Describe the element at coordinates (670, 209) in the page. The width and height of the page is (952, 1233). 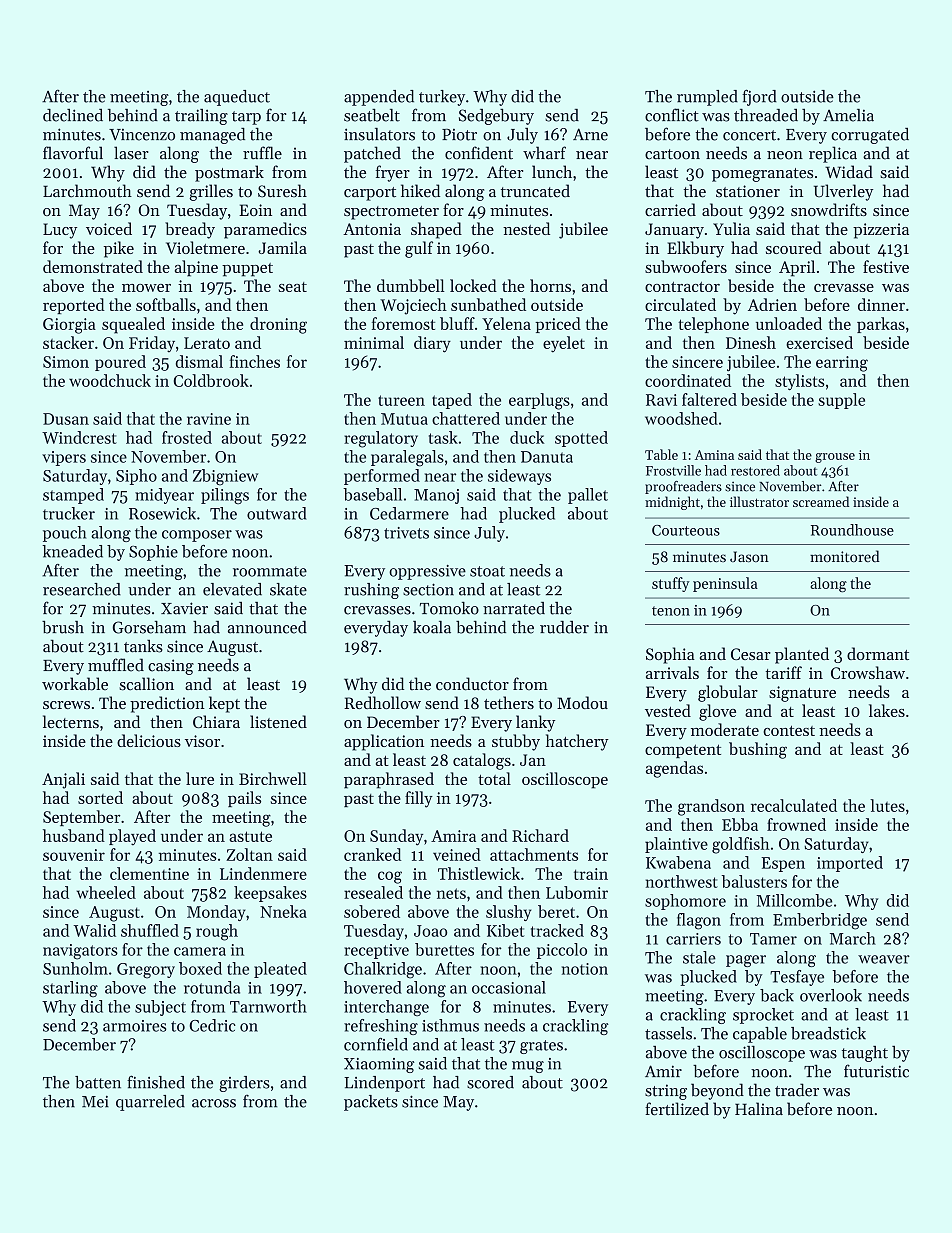
I see `carried` at that location.
